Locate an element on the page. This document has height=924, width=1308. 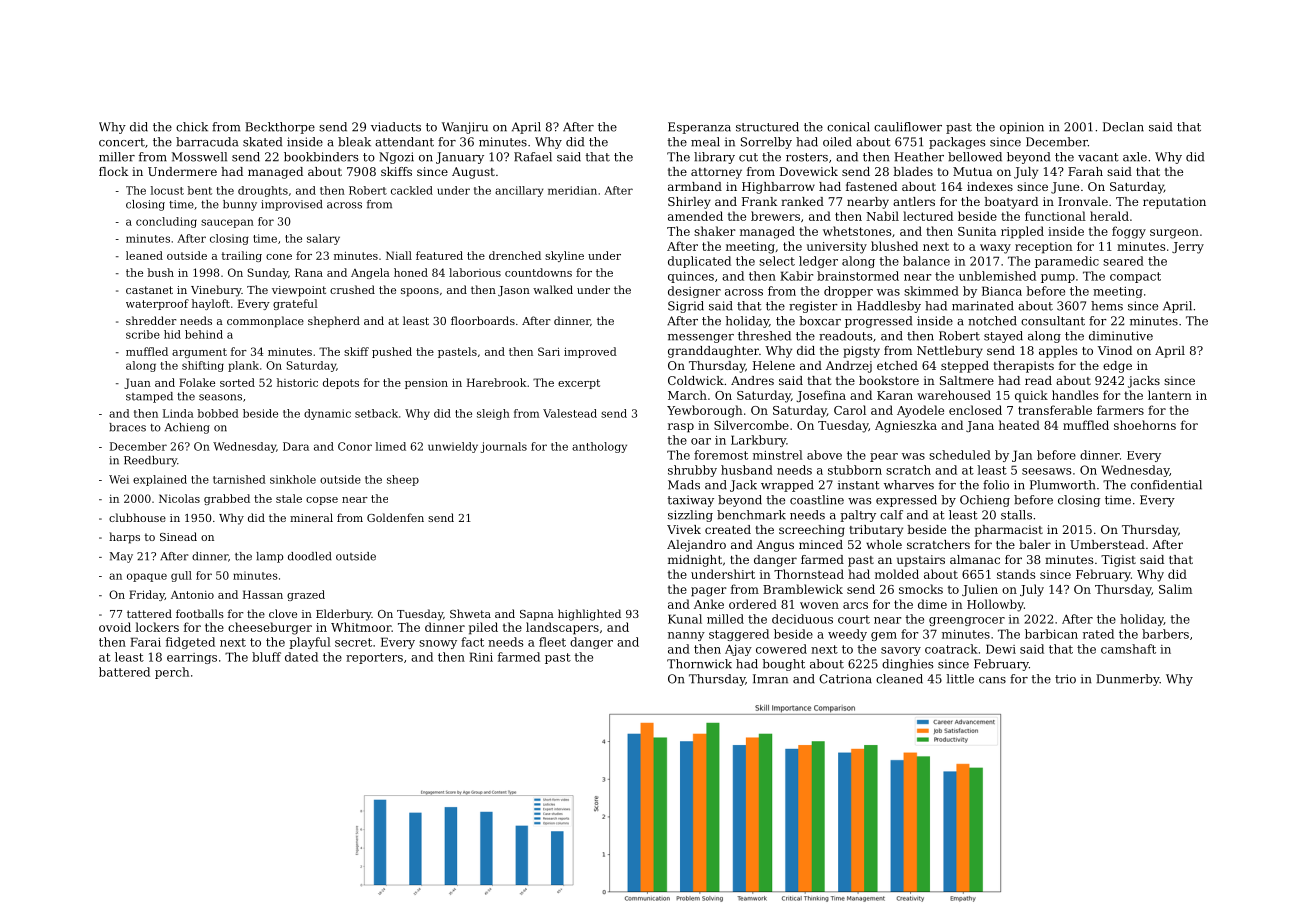
Dara is located at coordinates (296, 446).
